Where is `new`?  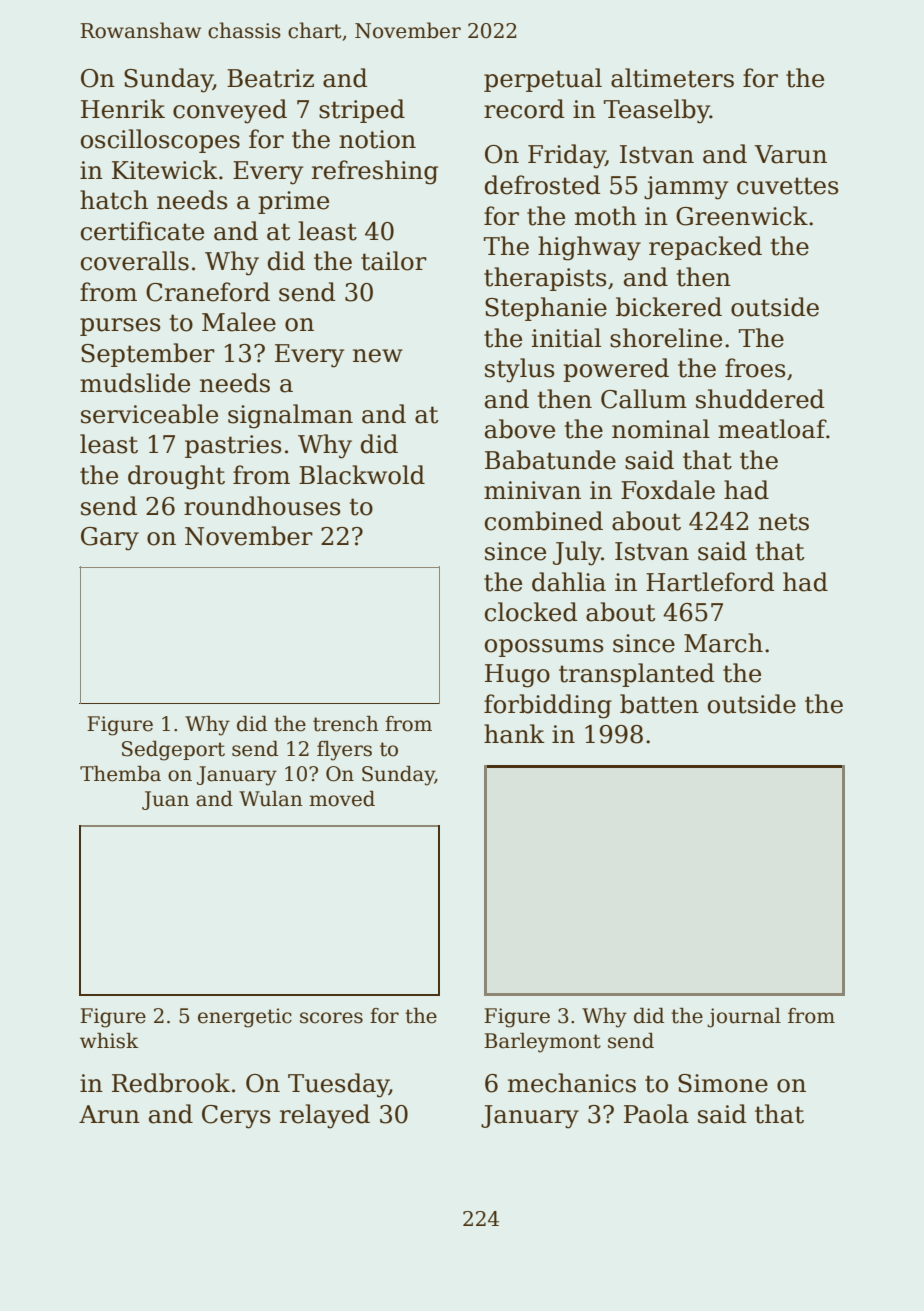
new is located at coordinates (378, 356).
